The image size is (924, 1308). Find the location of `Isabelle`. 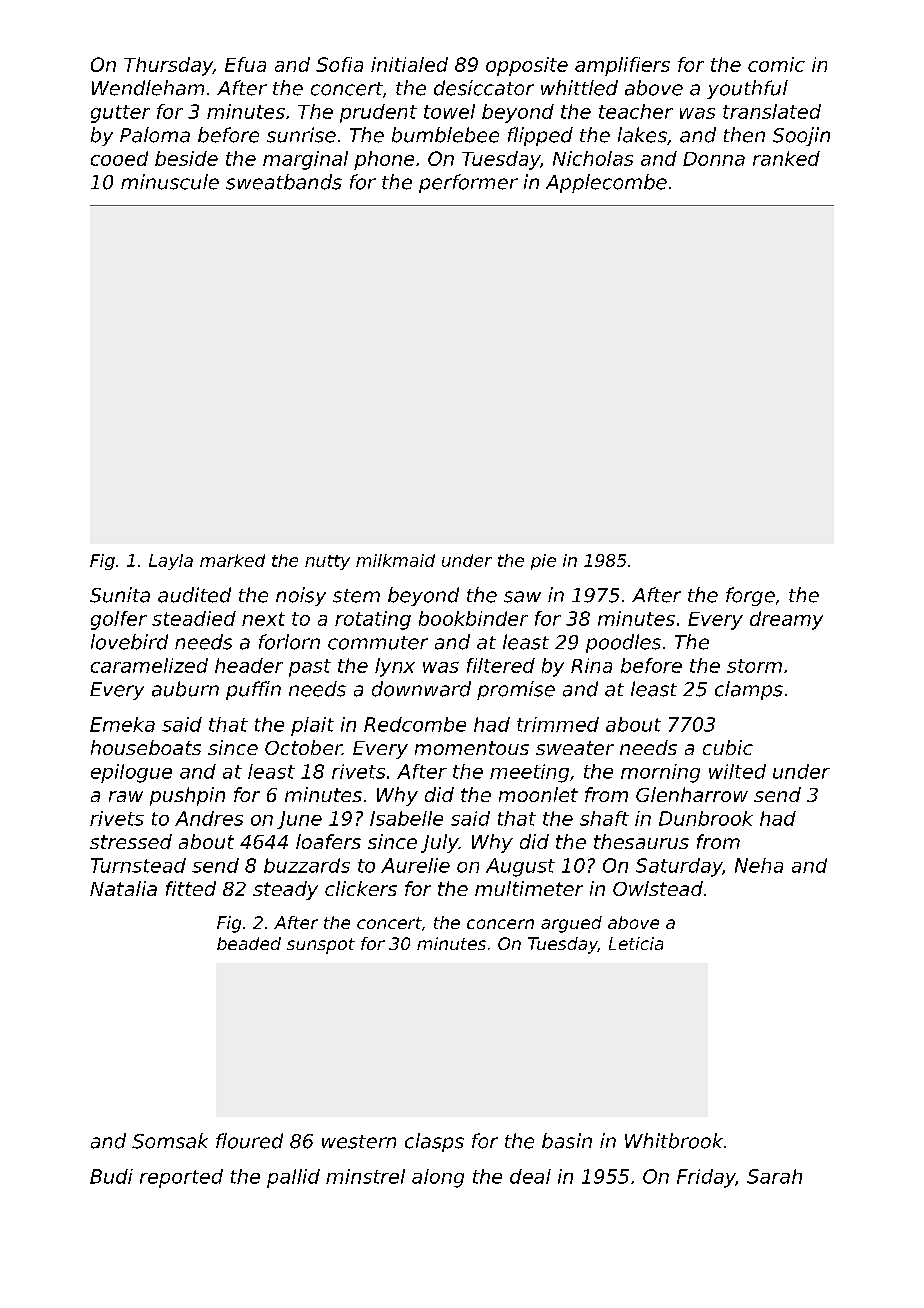

Isabelle is located at coordinates (406, 818).
